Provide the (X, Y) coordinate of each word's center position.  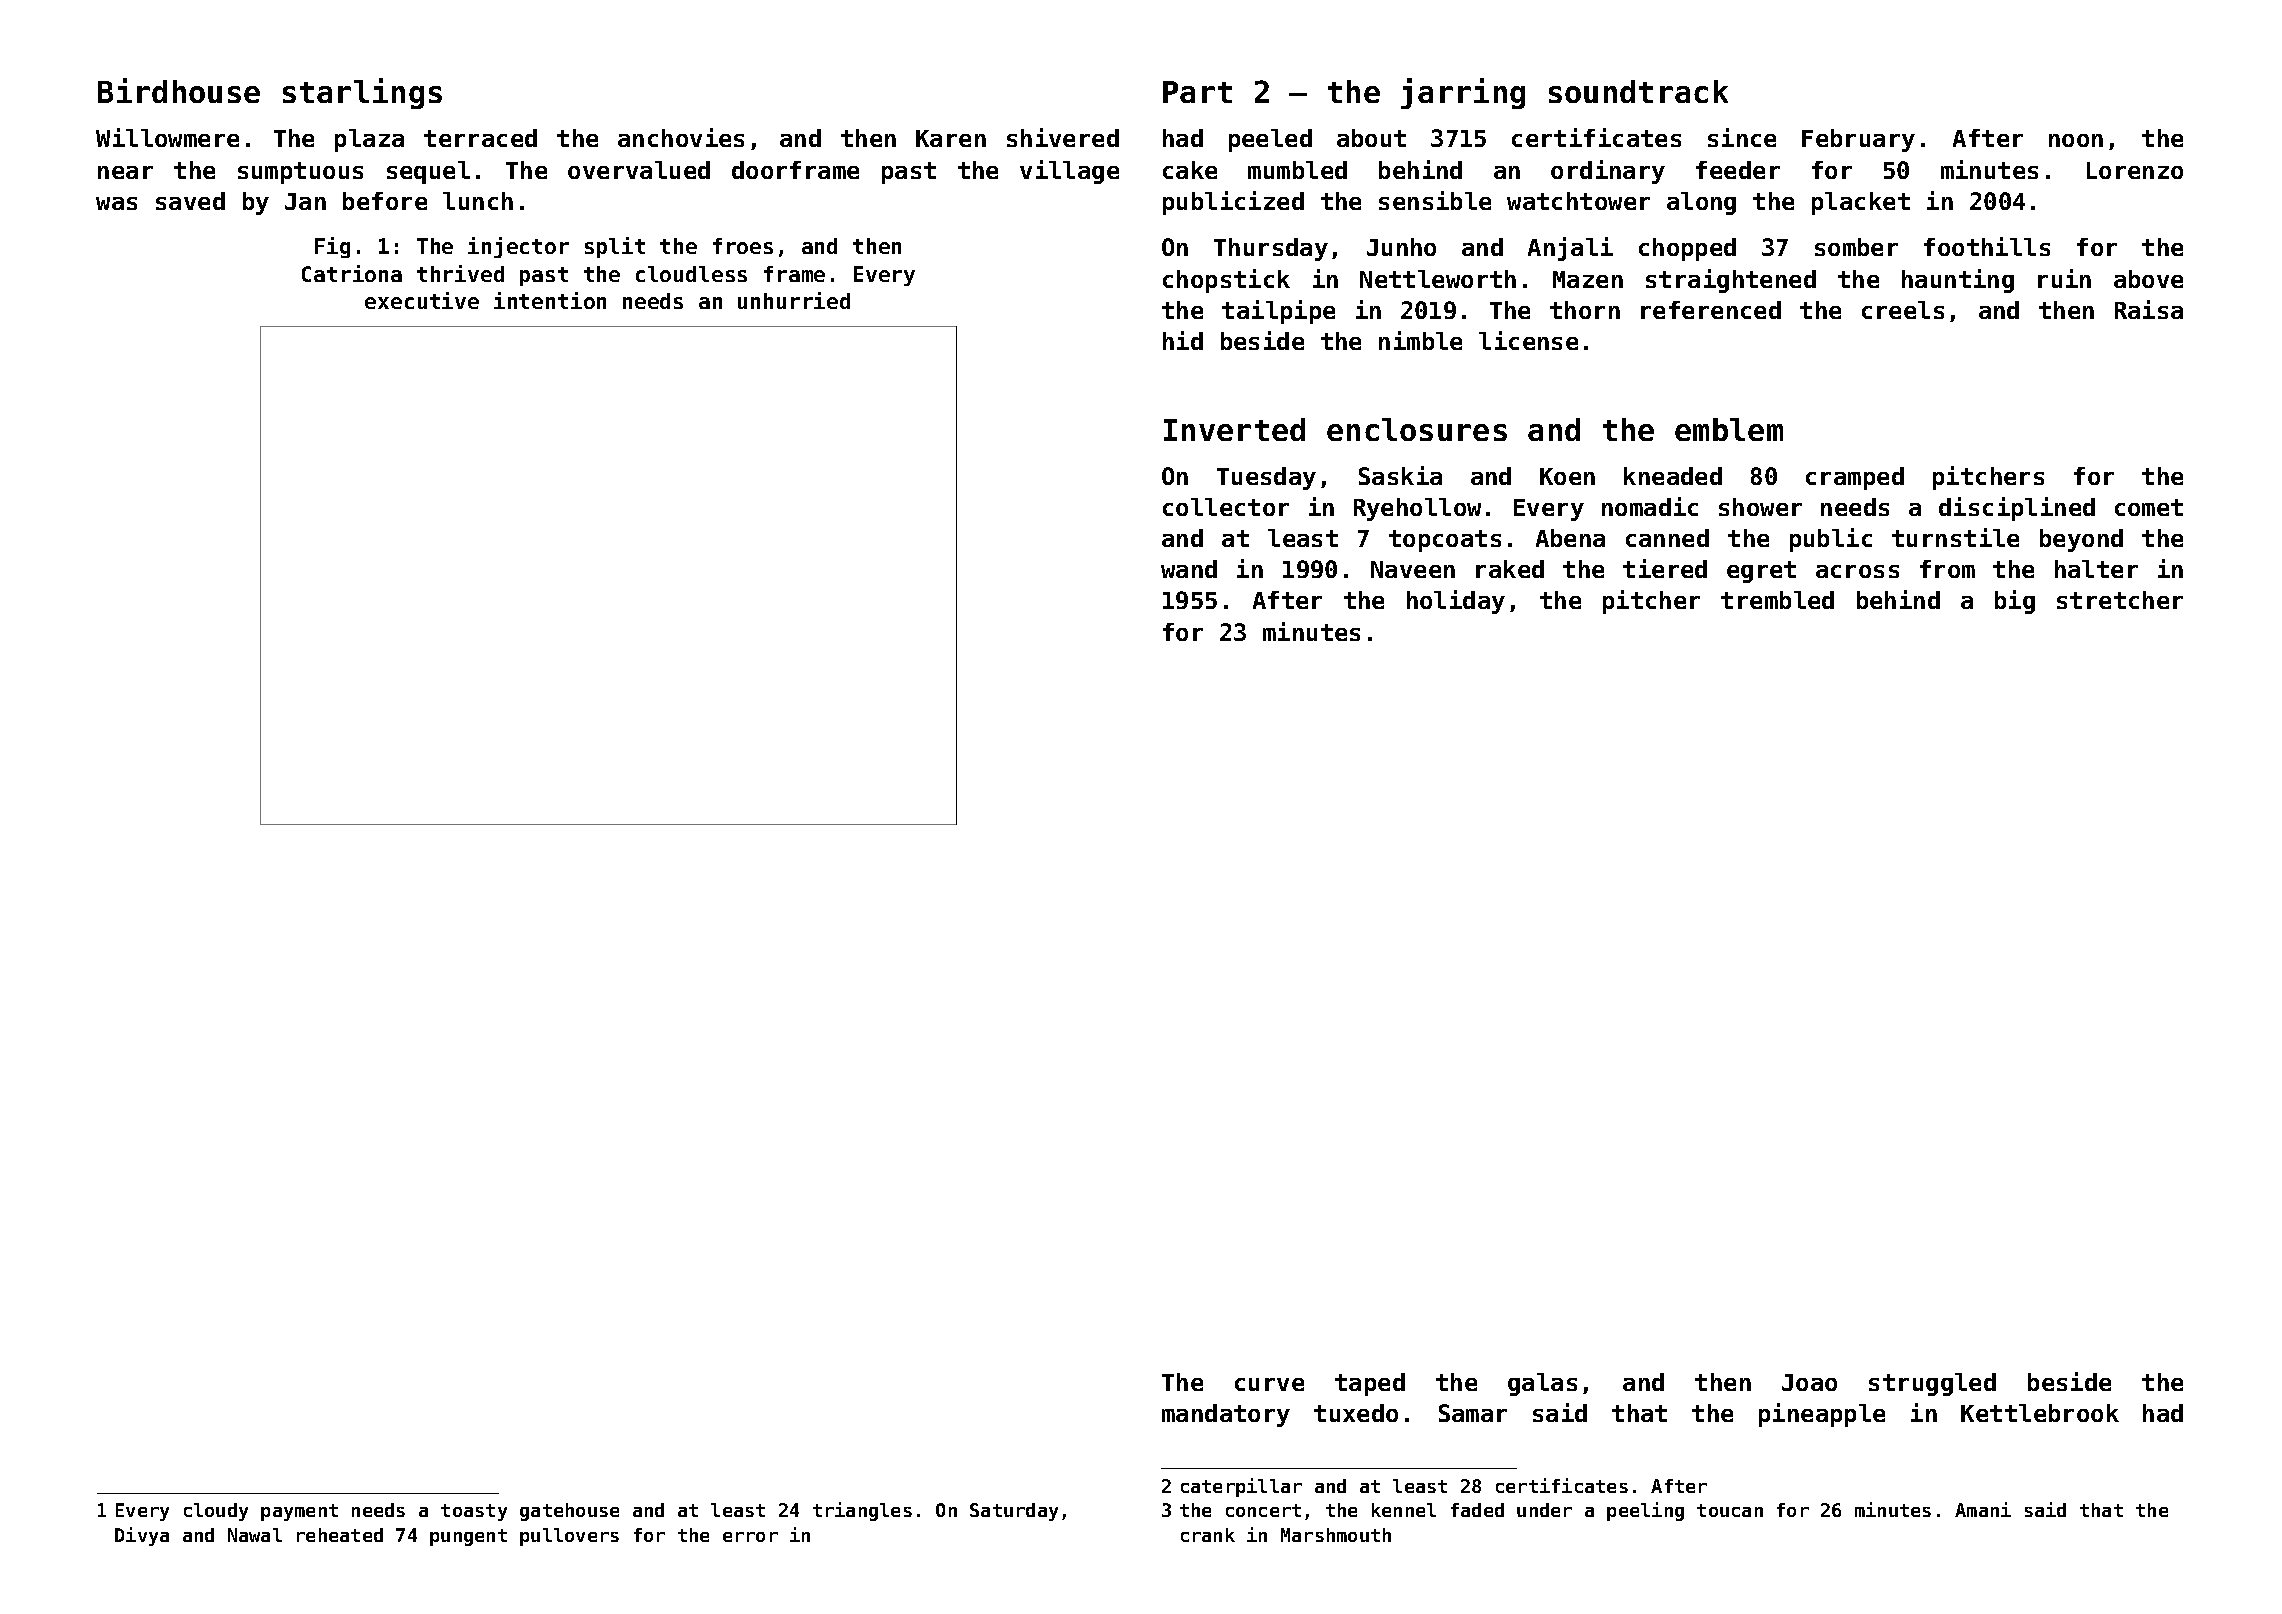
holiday (1456, 602)
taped (1370, 1384)
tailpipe (1278, 312)
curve (1269, 1384)
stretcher (2120, 600)
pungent (468, 1537)
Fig (332, 247)
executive (422, 300)
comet (2149, 507)
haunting (1958, 281)
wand (1189, 569)
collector (1226, 507)
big (2015, 602)
